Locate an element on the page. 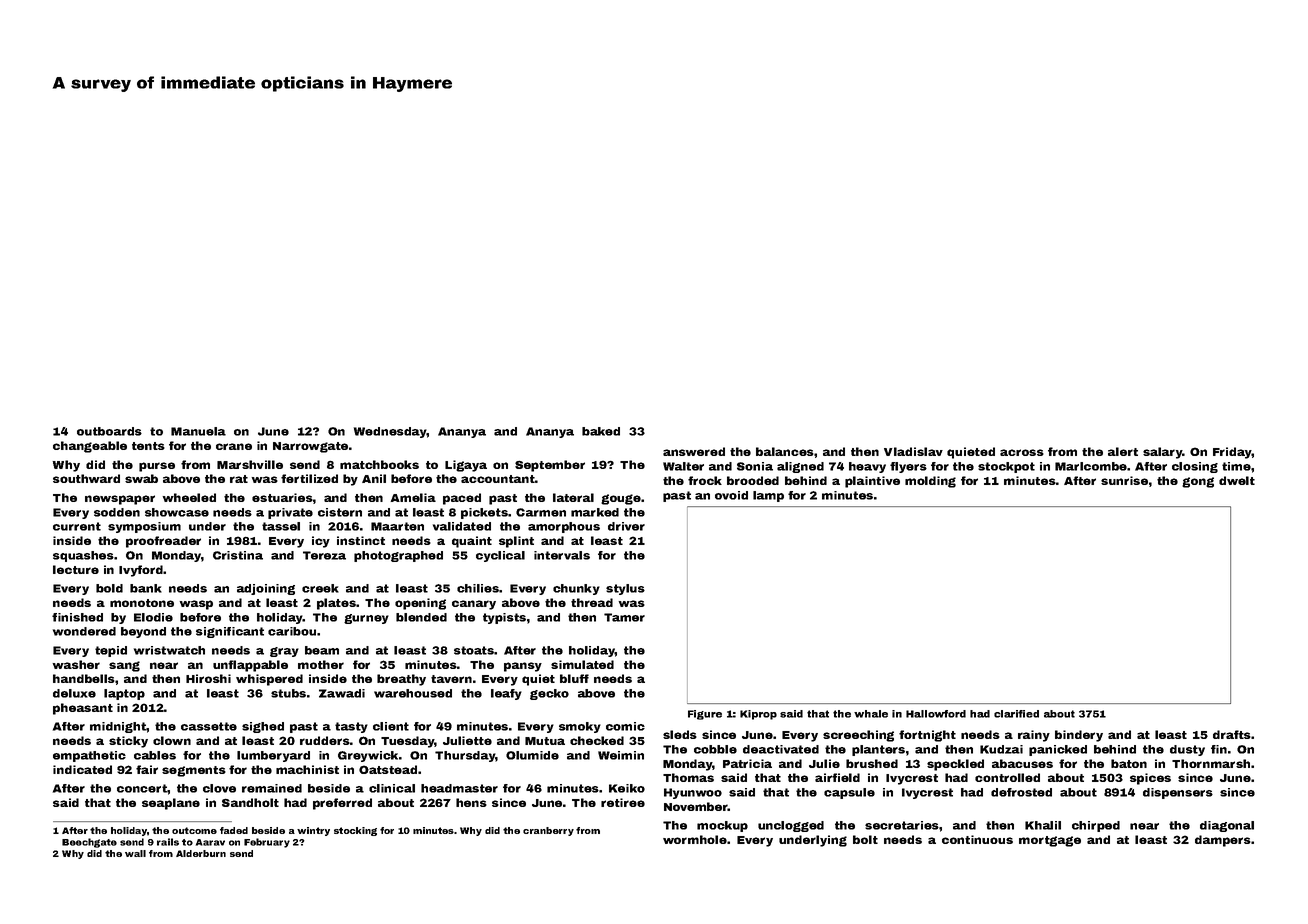  dampers is located at coordinates (1223, 841).
